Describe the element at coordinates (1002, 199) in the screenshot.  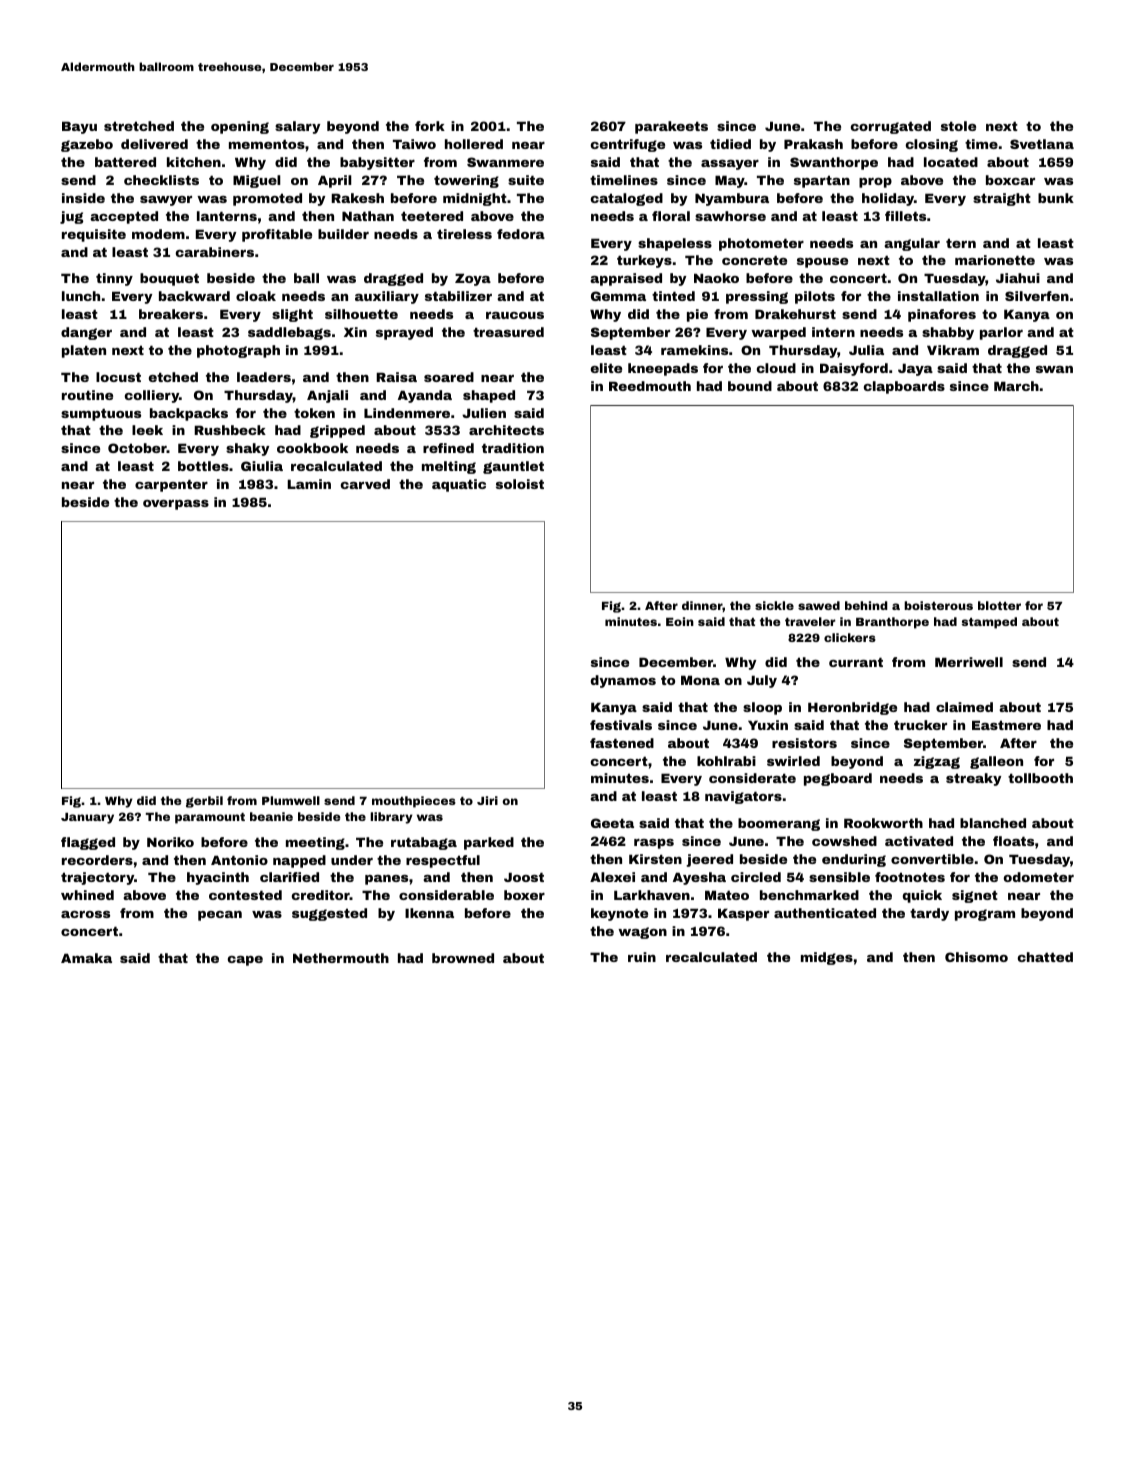
I see `straight` at that location.
